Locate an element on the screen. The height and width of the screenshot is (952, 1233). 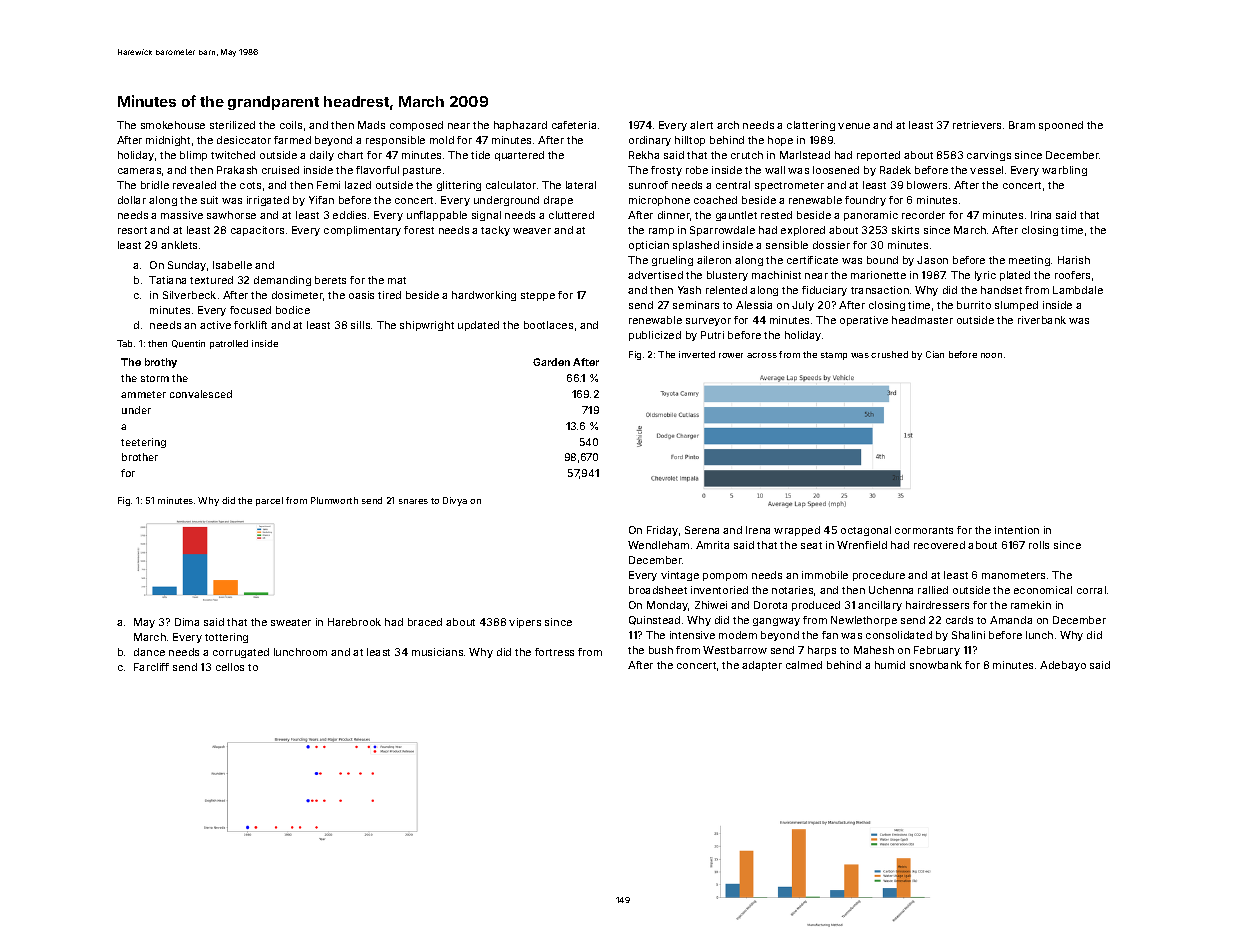
alert is located at coordinates (701, 125).
